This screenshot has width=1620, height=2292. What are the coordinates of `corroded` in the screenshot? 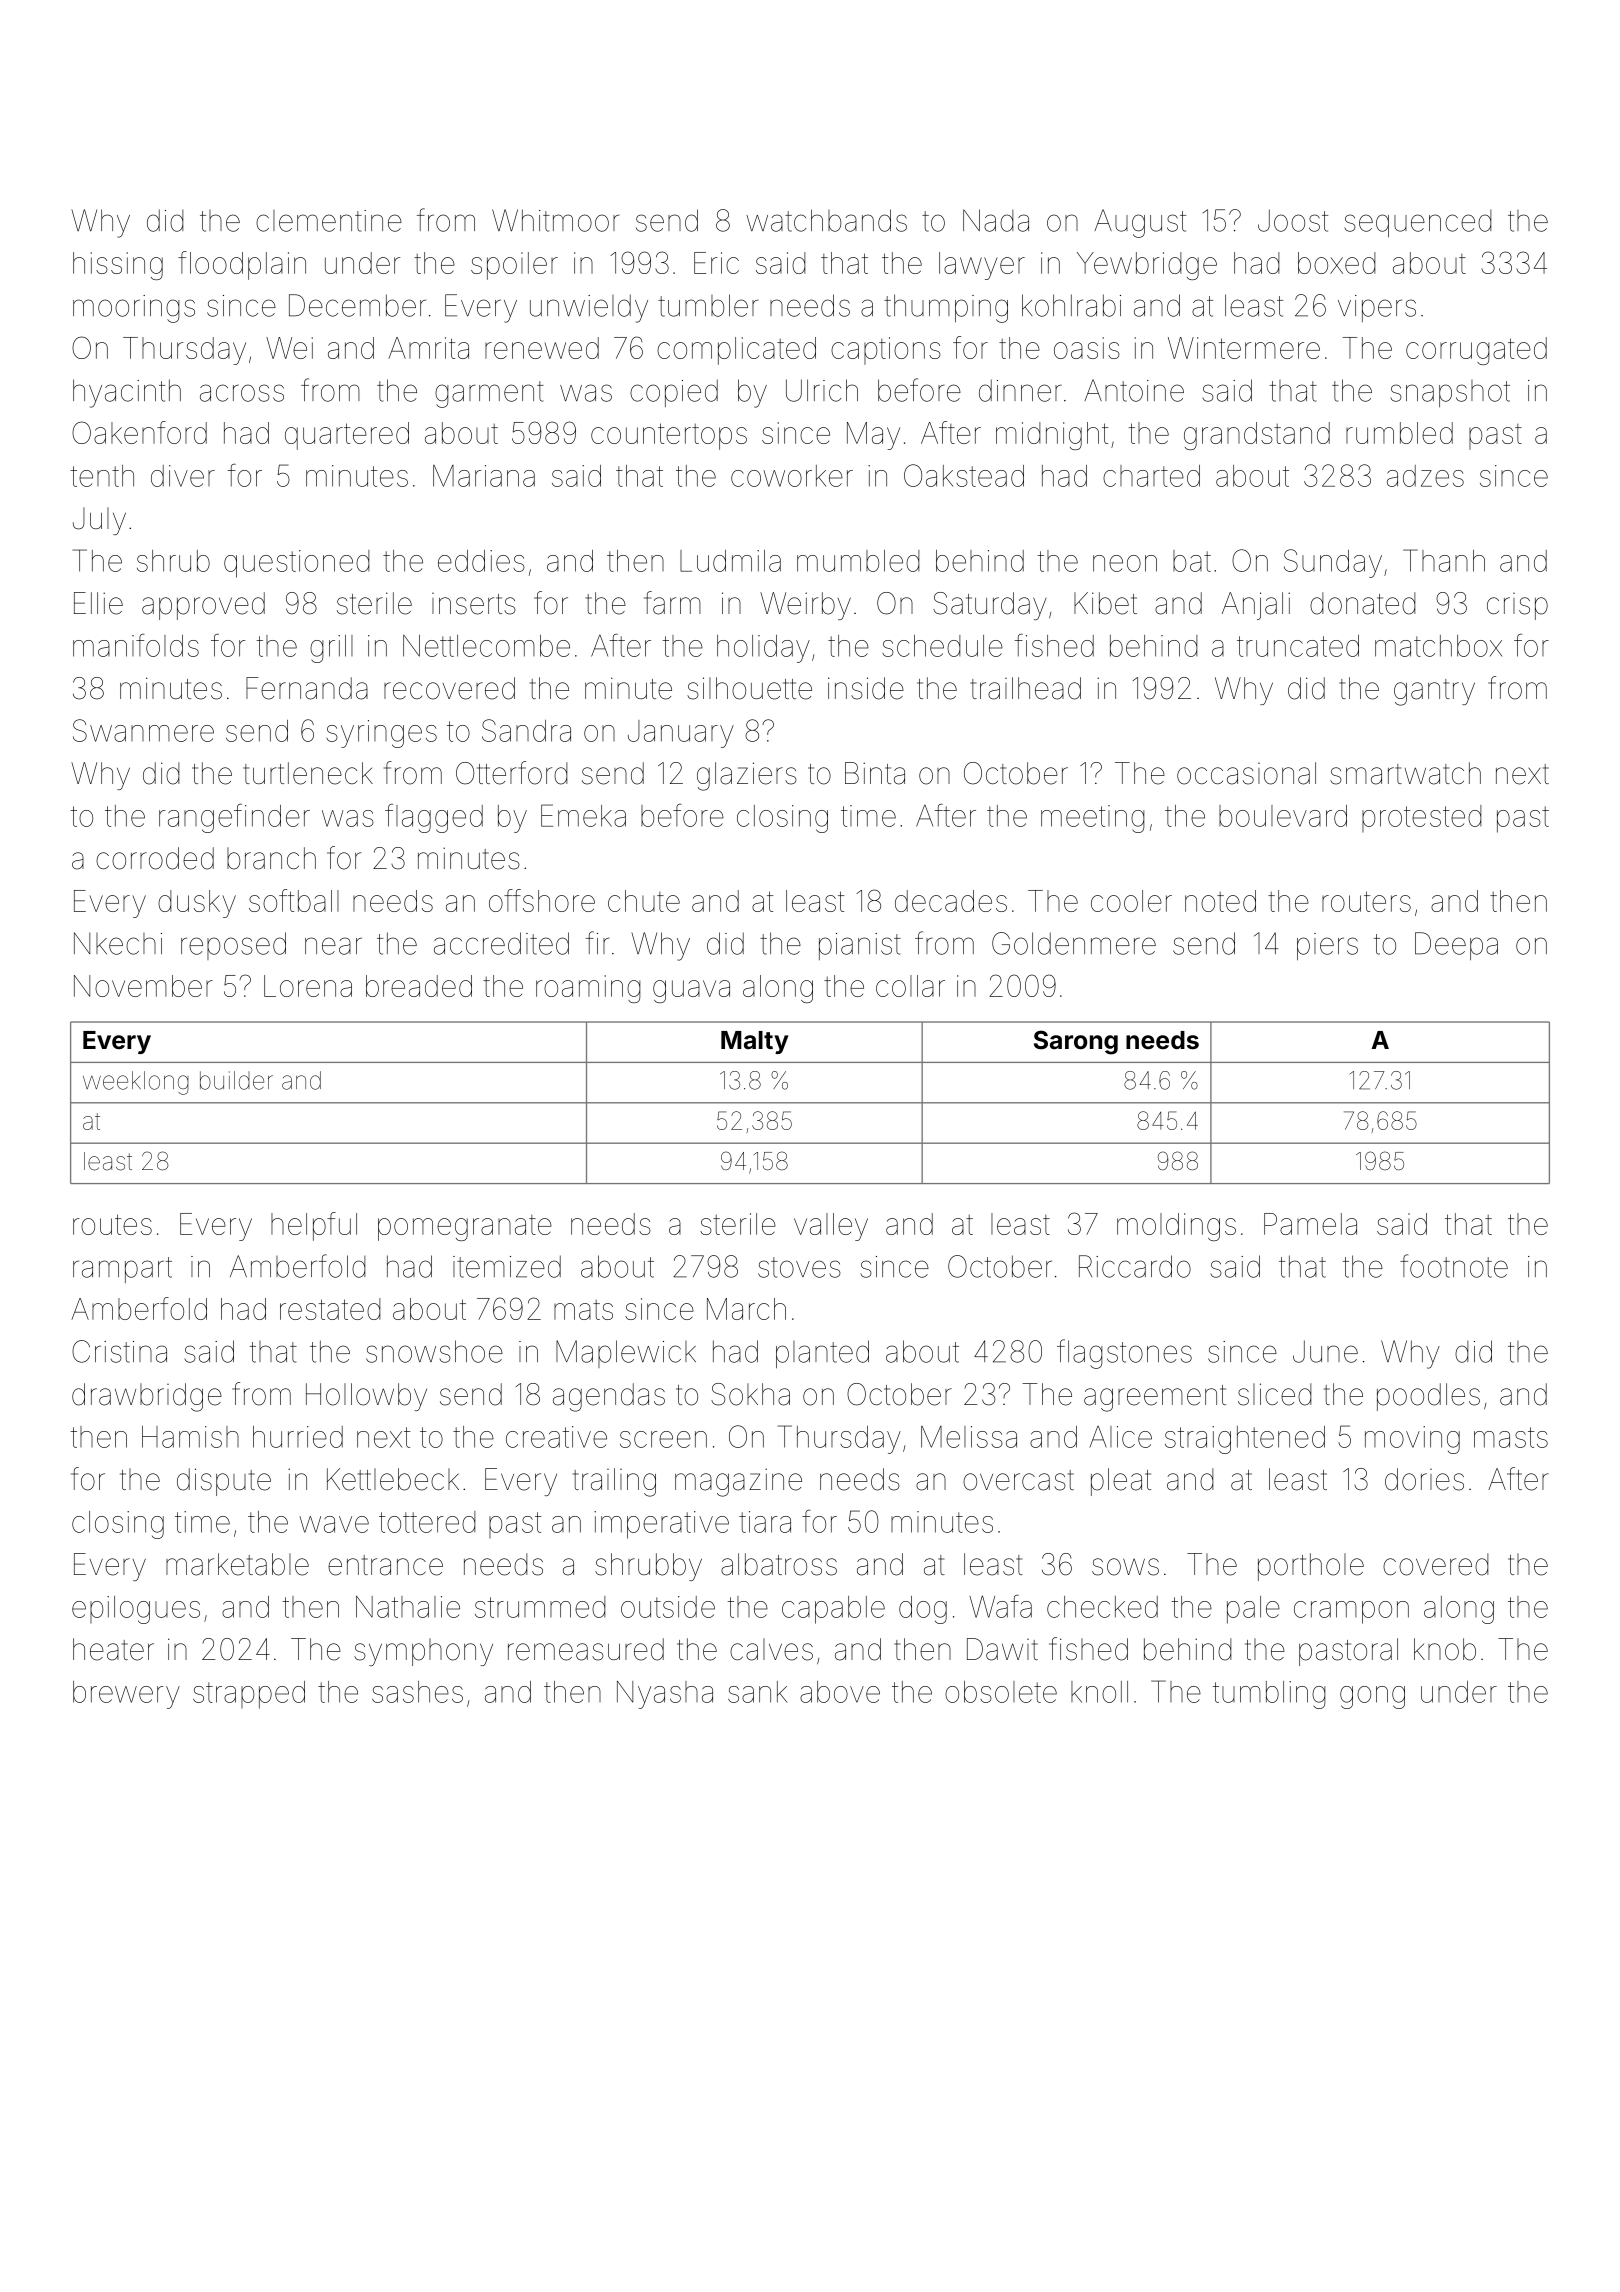 It's located at (155, 858).
